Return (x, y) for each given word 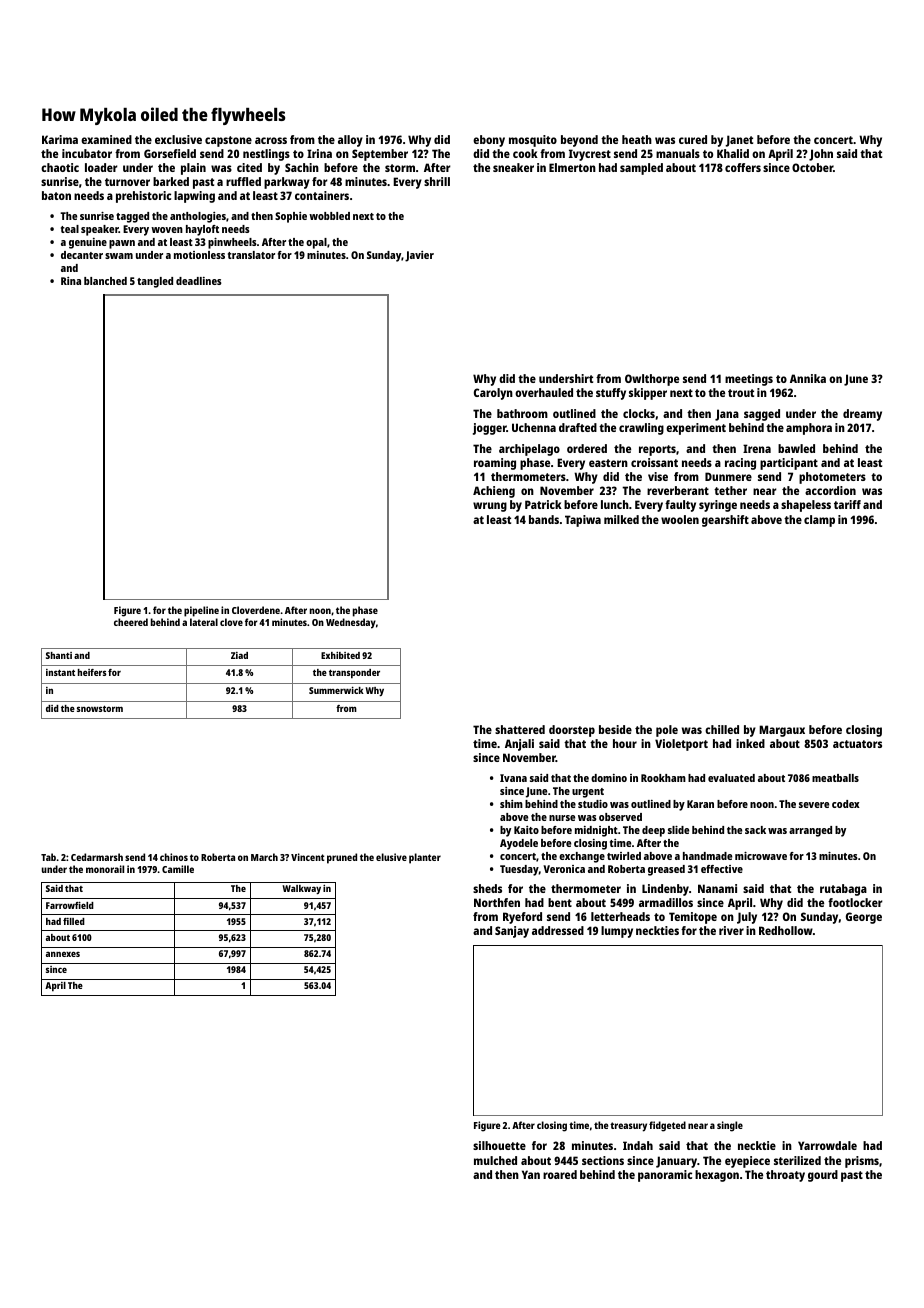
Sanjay (512, 932)
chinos (174, 857)
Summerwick (336, 690)
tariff (847, 504)
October (812, 167)
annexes (63, 954)
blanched (105, 281)
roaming (495, 464)
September (380, 155)
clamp (819, 521)
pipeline (201, 611)
